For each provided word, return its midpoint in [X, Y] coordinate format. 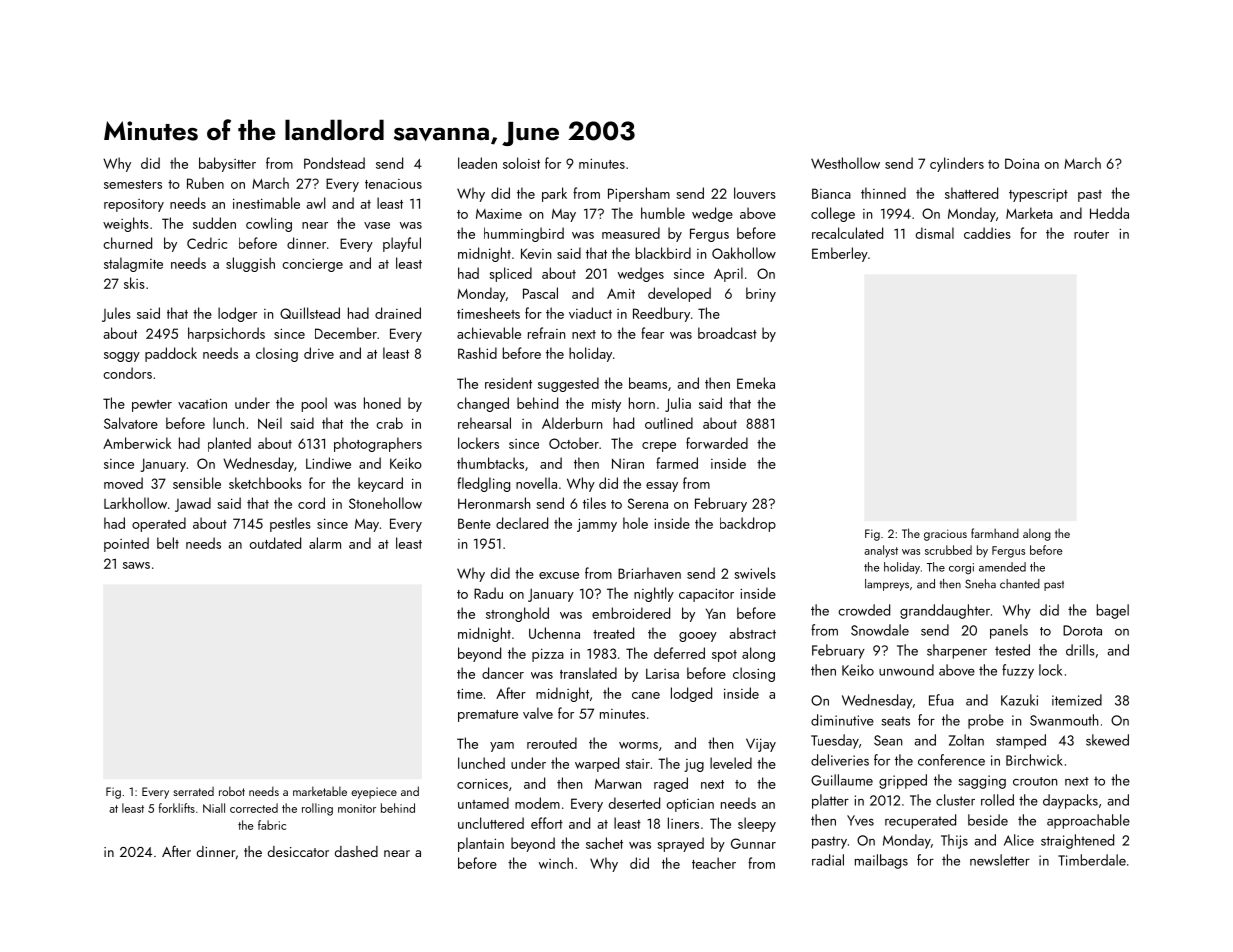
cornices [482, 784]
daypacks [1070, 801]
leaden [477, 163]
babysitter [227, 164]
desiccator [298, 851]
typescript [1038, 195]
